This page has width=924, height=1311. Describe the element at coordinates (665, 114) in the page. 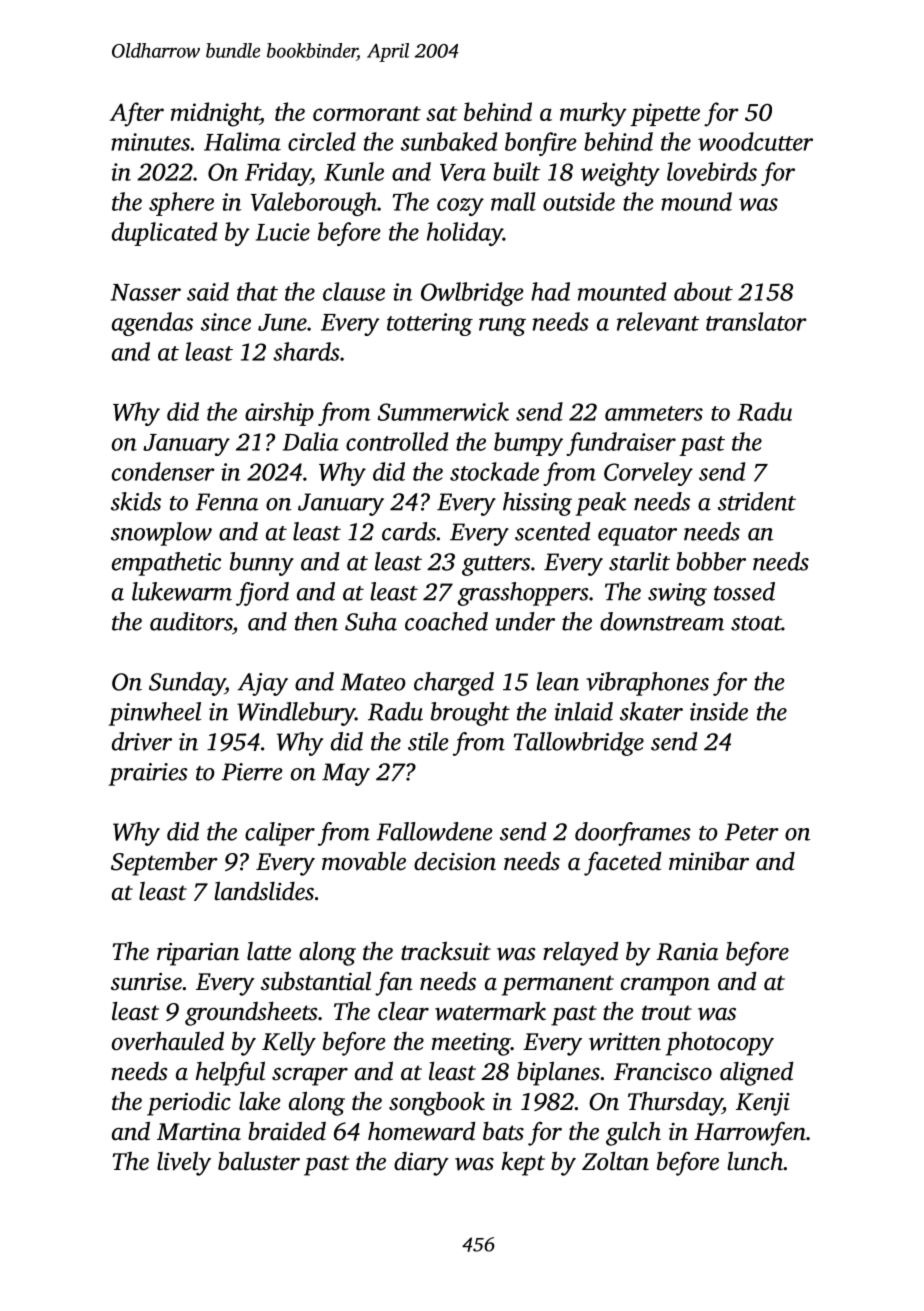

I see `pipette` at that location.
